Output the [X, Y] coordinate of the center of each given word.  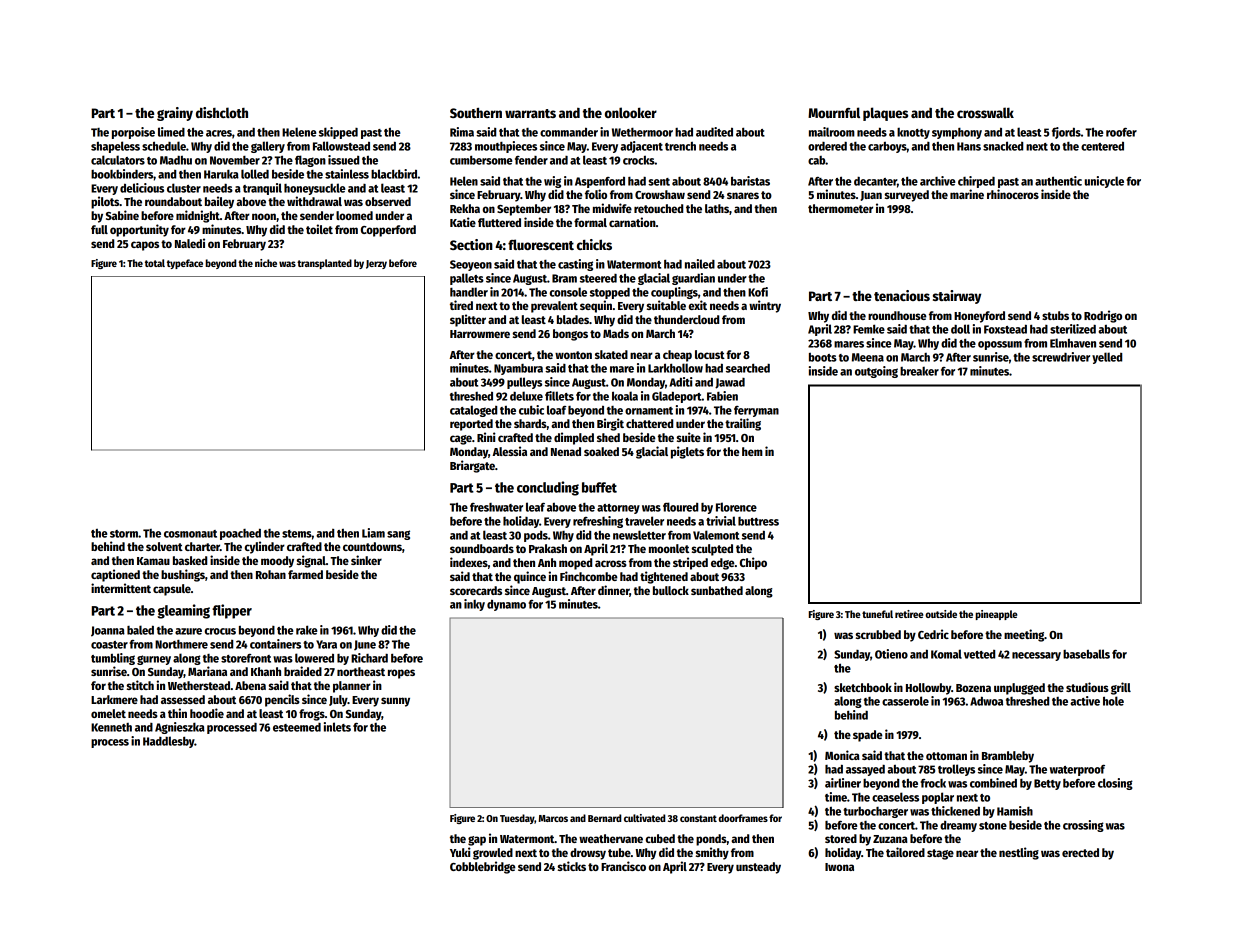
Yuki [460, 852]
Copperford [388, 231]
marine [967, 194]
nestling [1019, 853]
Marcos [553, 818]
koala [625, 396]
